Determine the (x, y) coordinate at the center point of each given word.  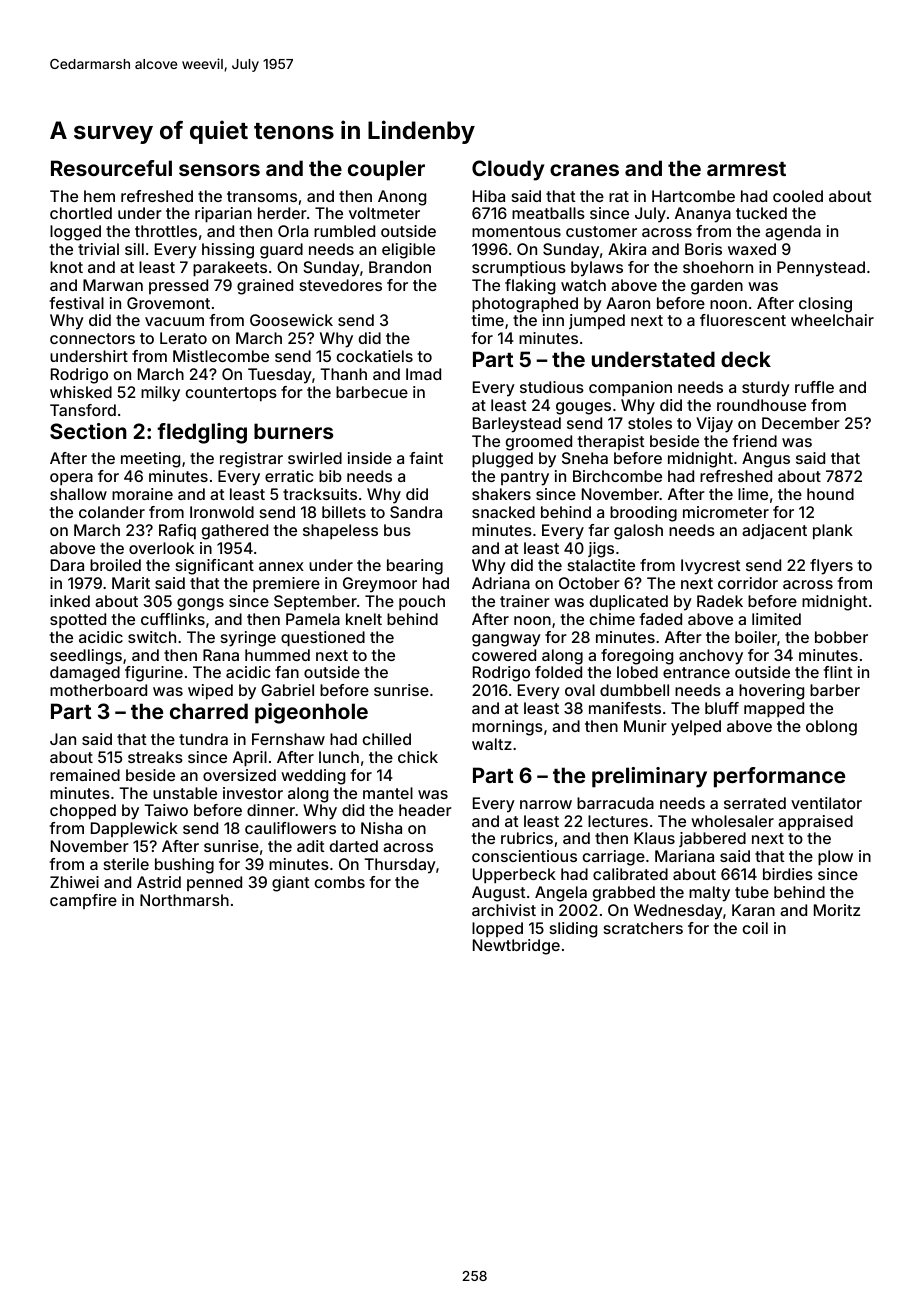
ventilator (826, 803)
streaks (155, 757)
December (801, 423)
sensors (219, 170)
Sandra (416, 512)
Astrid (159, 882)
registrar (251, 460)
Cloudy (508, 170)
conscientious (524, 856)
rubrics (527, 838)
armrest (746, 169)
